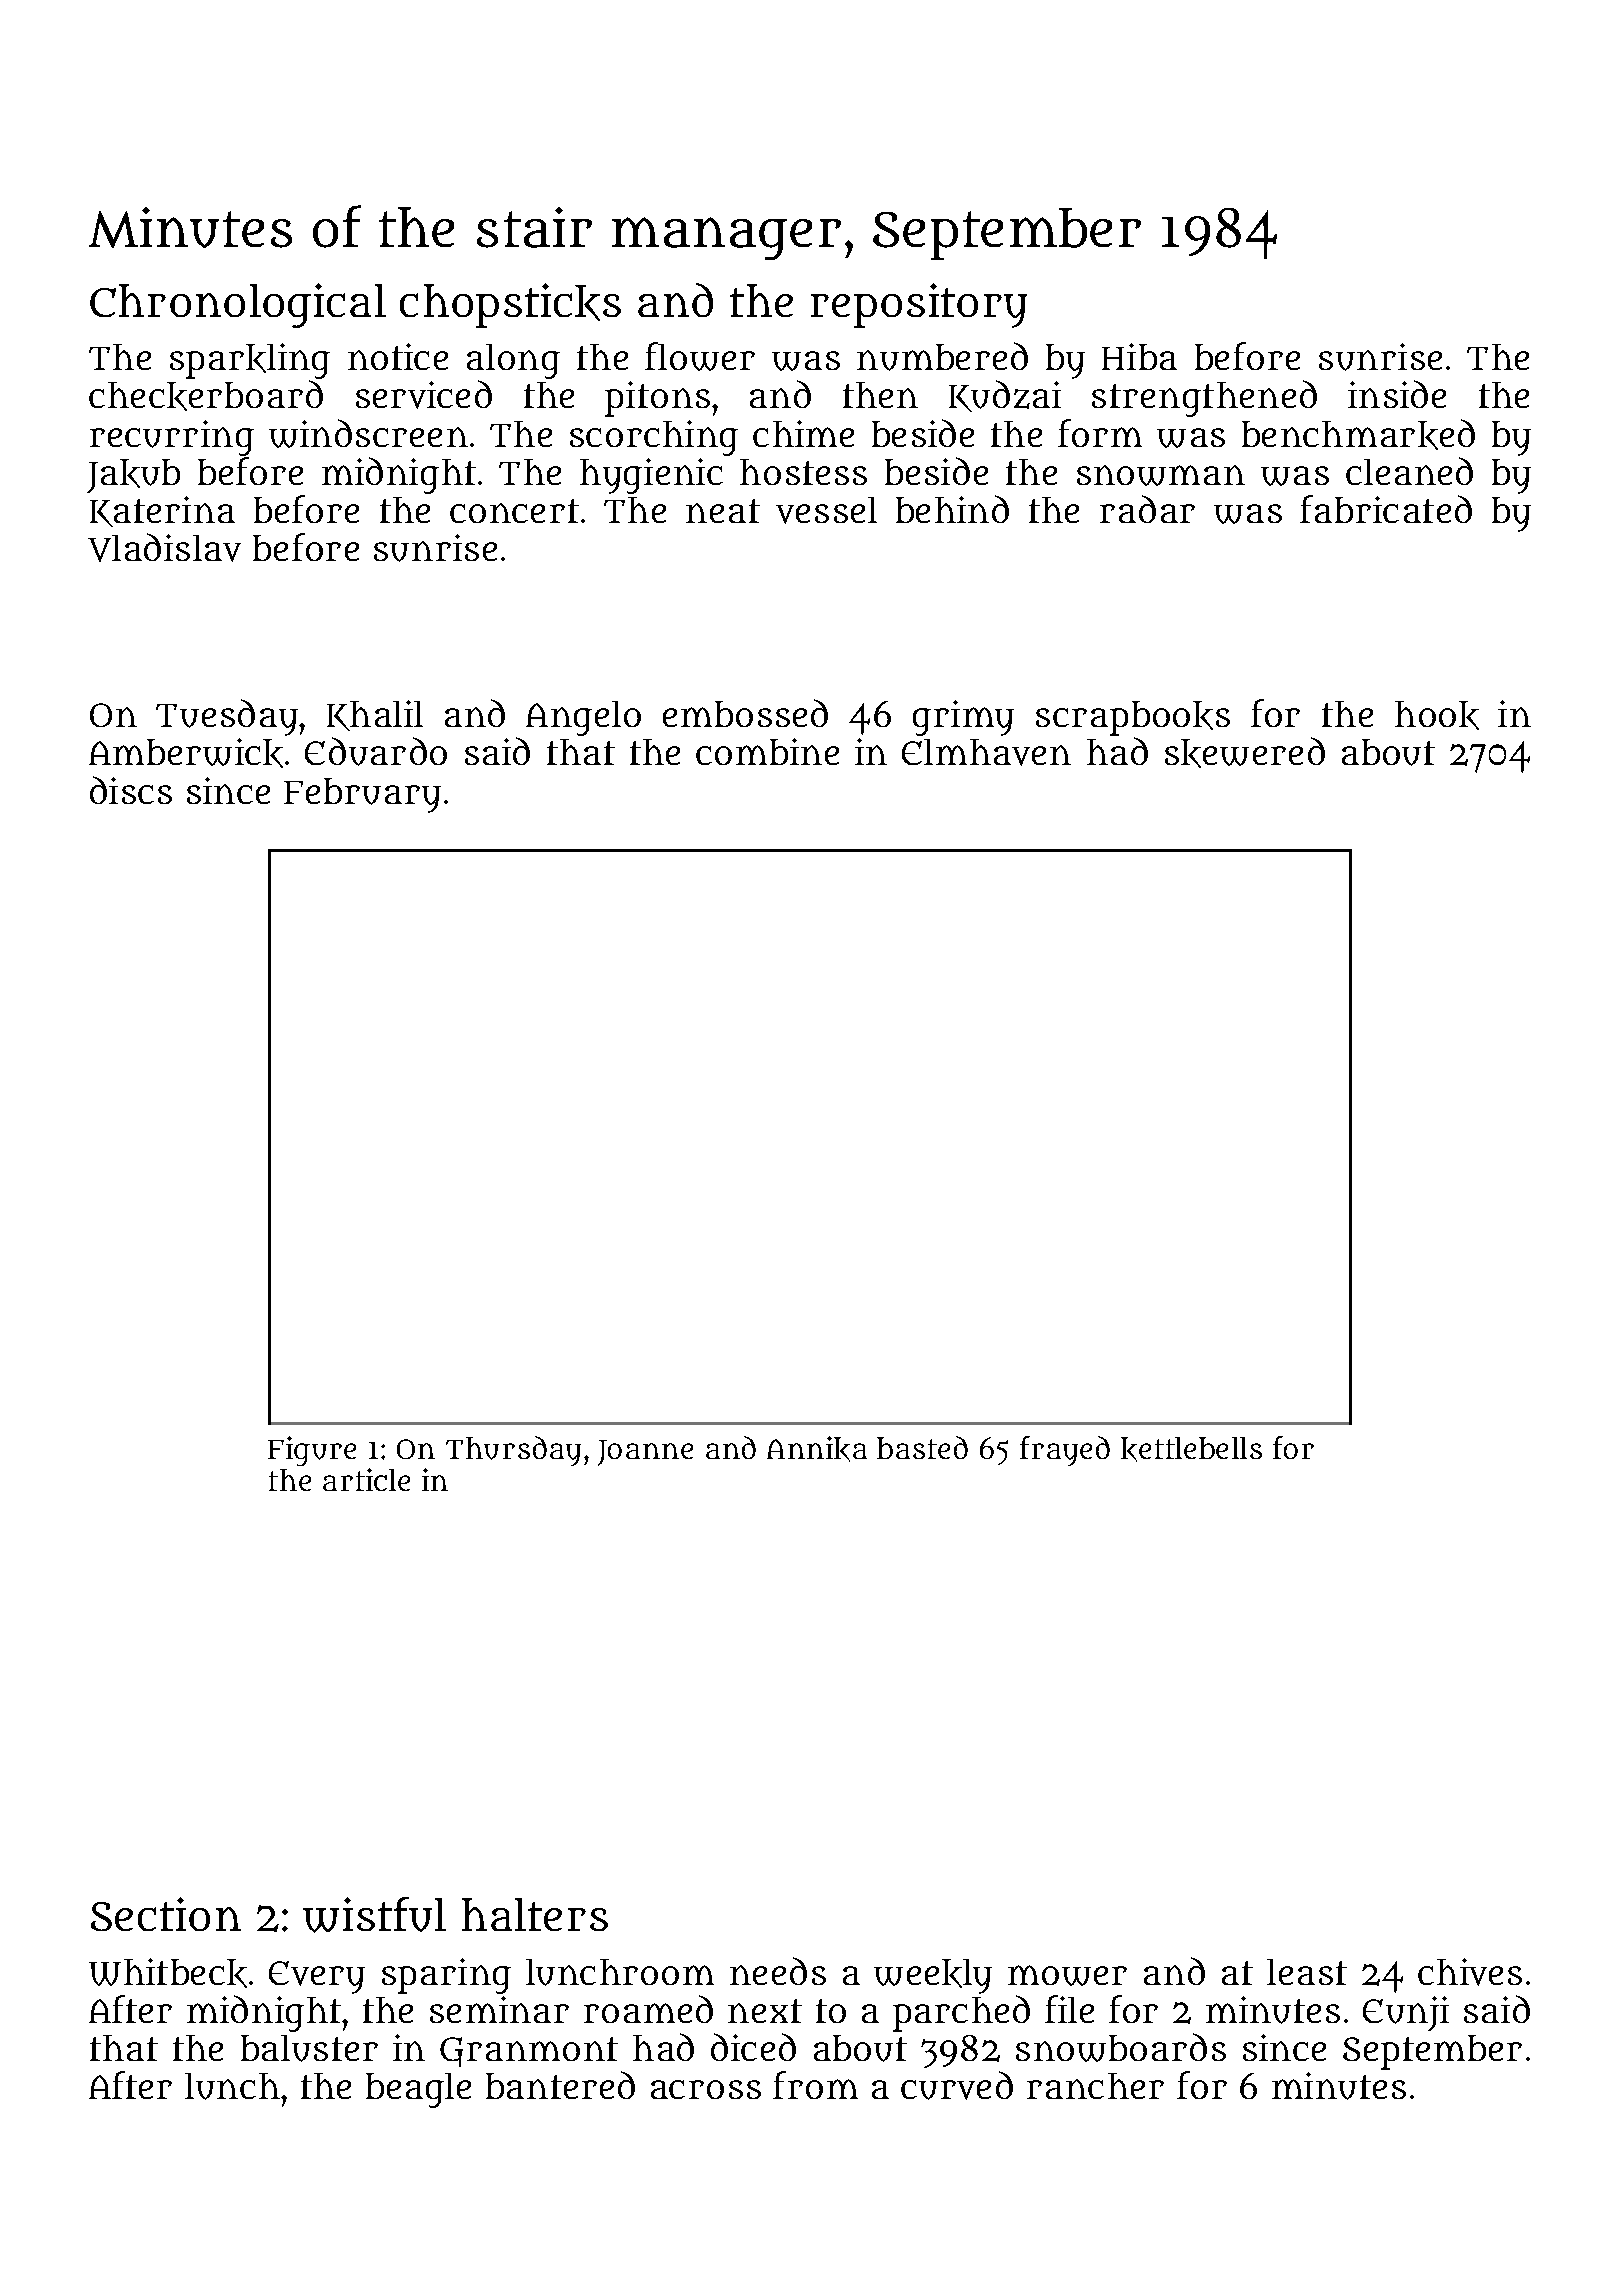 This screenshot has width=1620, height=2292. What do you see at coordinates (1191, 1449) in the screenshot?
I see `kettlebells` at bounding box center [1191, 1449].
